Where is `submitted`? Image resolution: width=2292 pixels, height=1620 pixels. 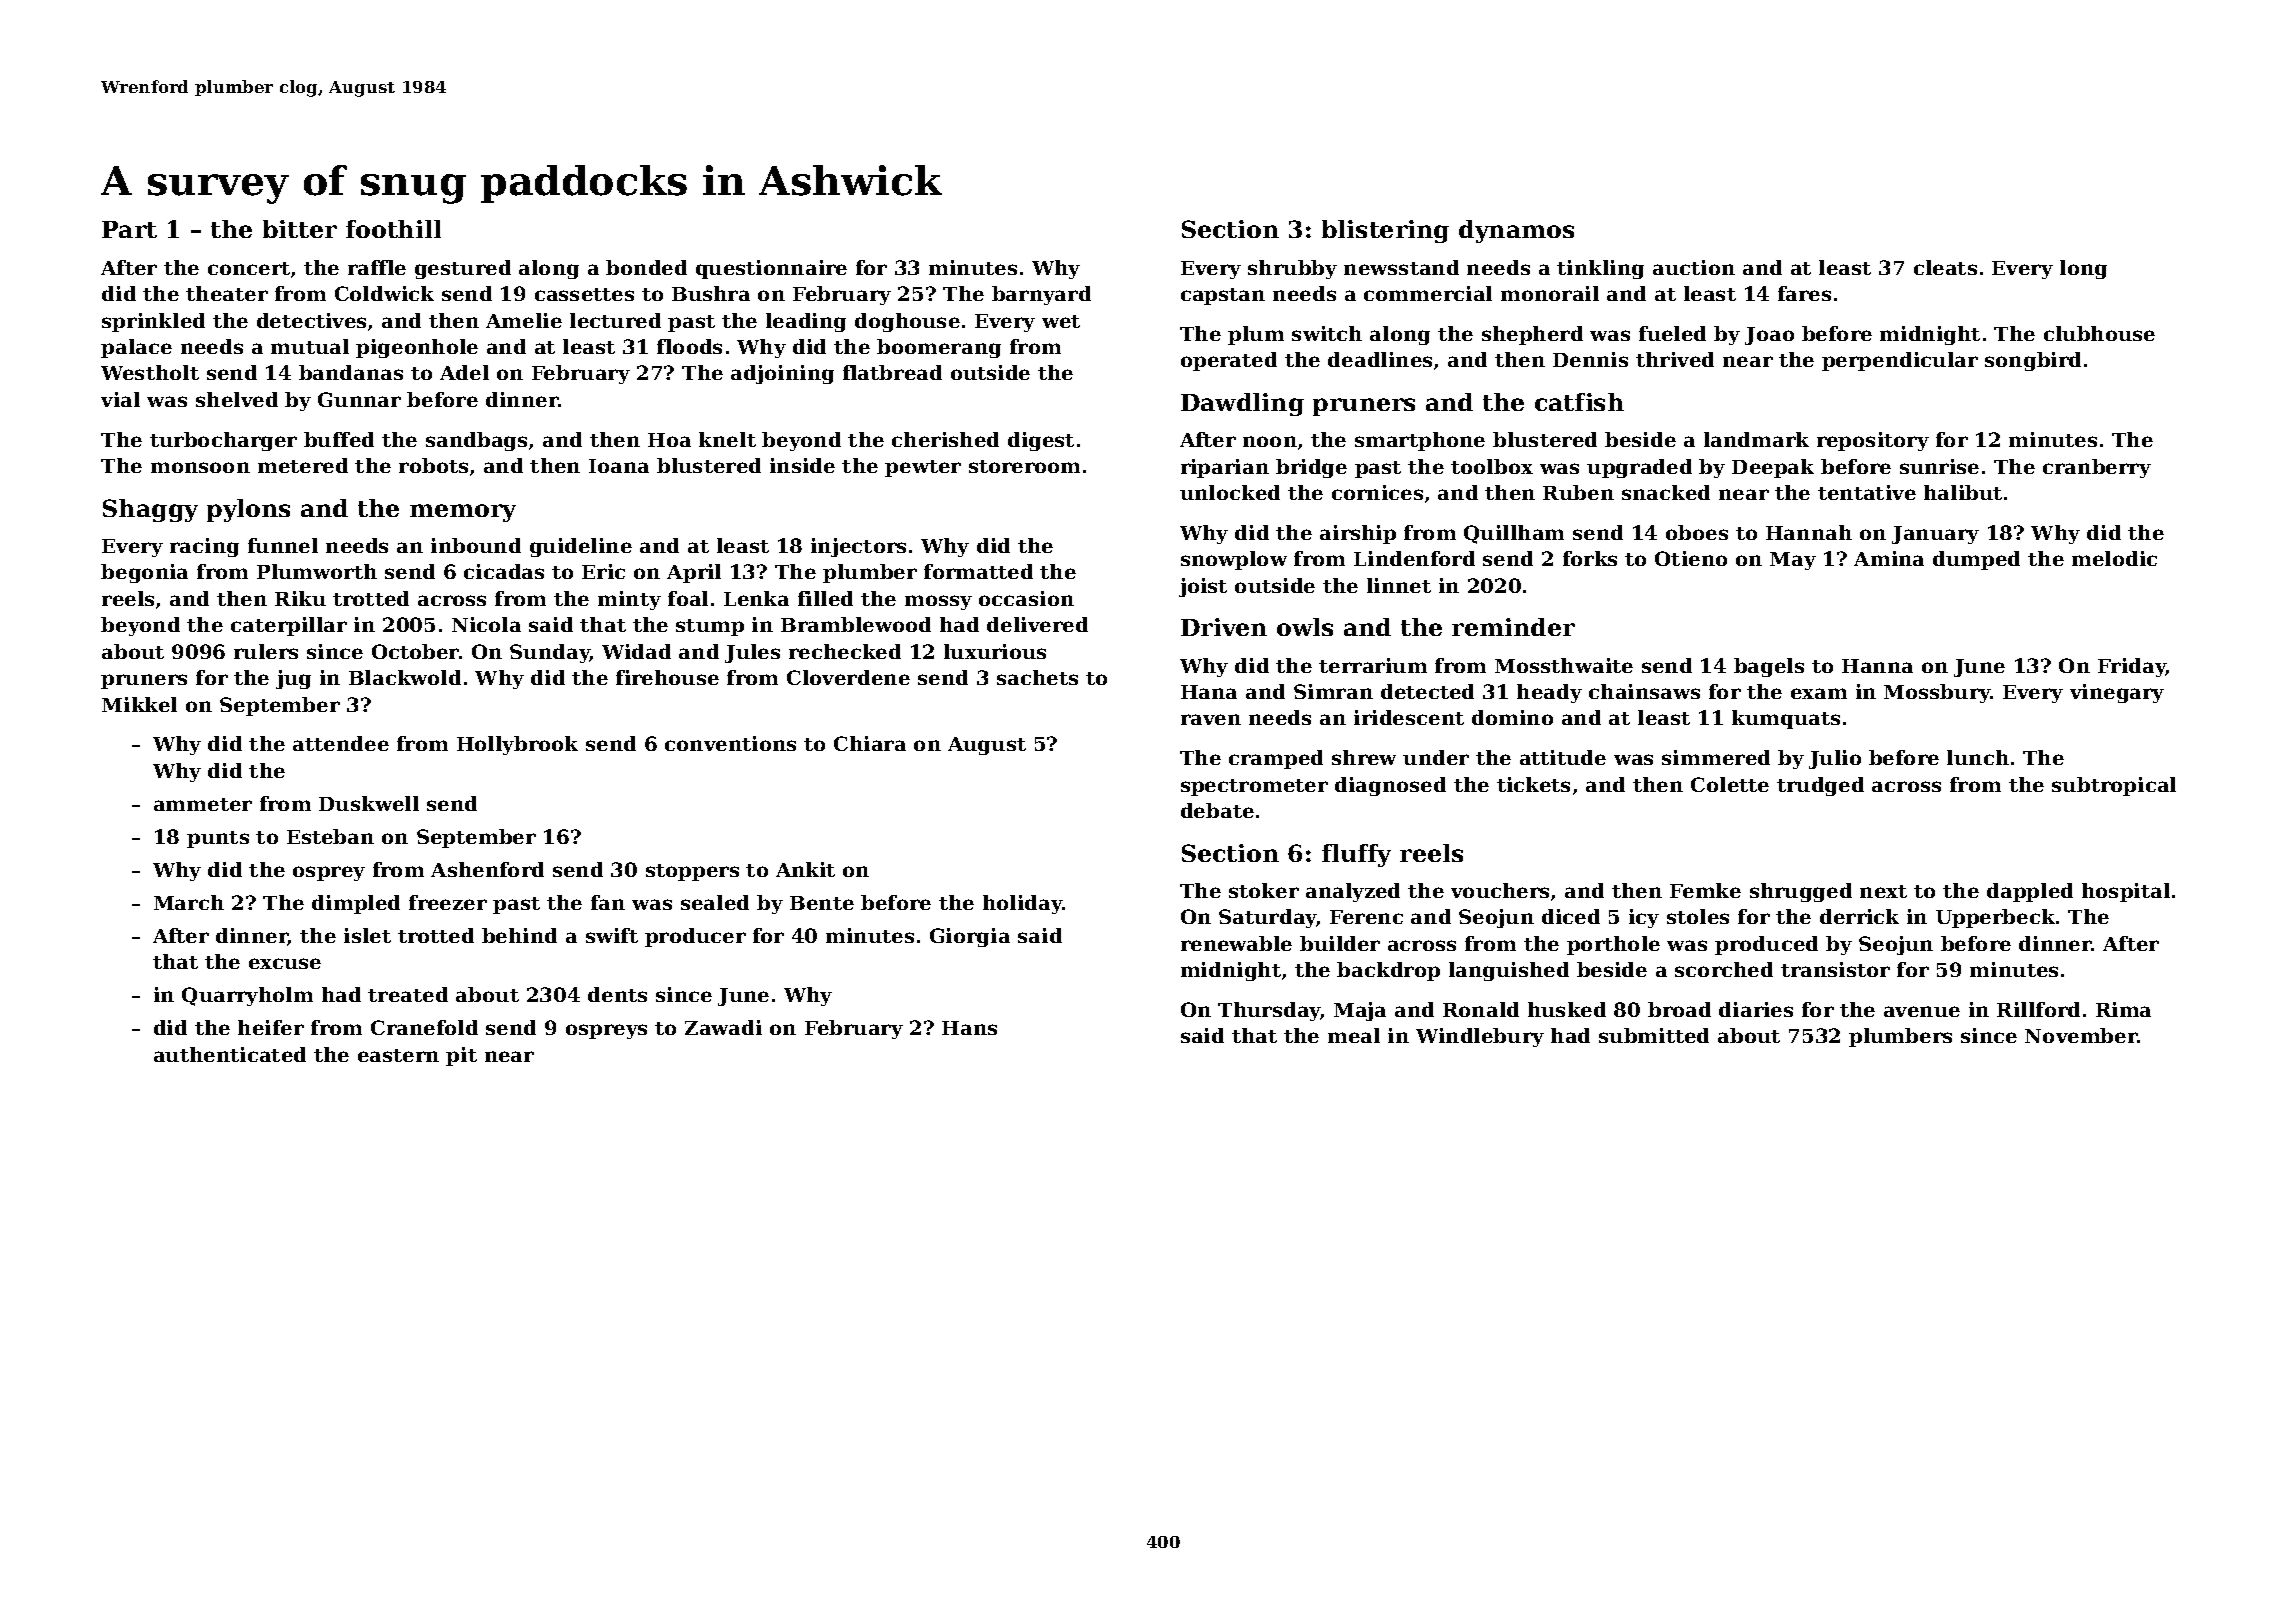 submitted is located at coordinates (1654, 1035).
